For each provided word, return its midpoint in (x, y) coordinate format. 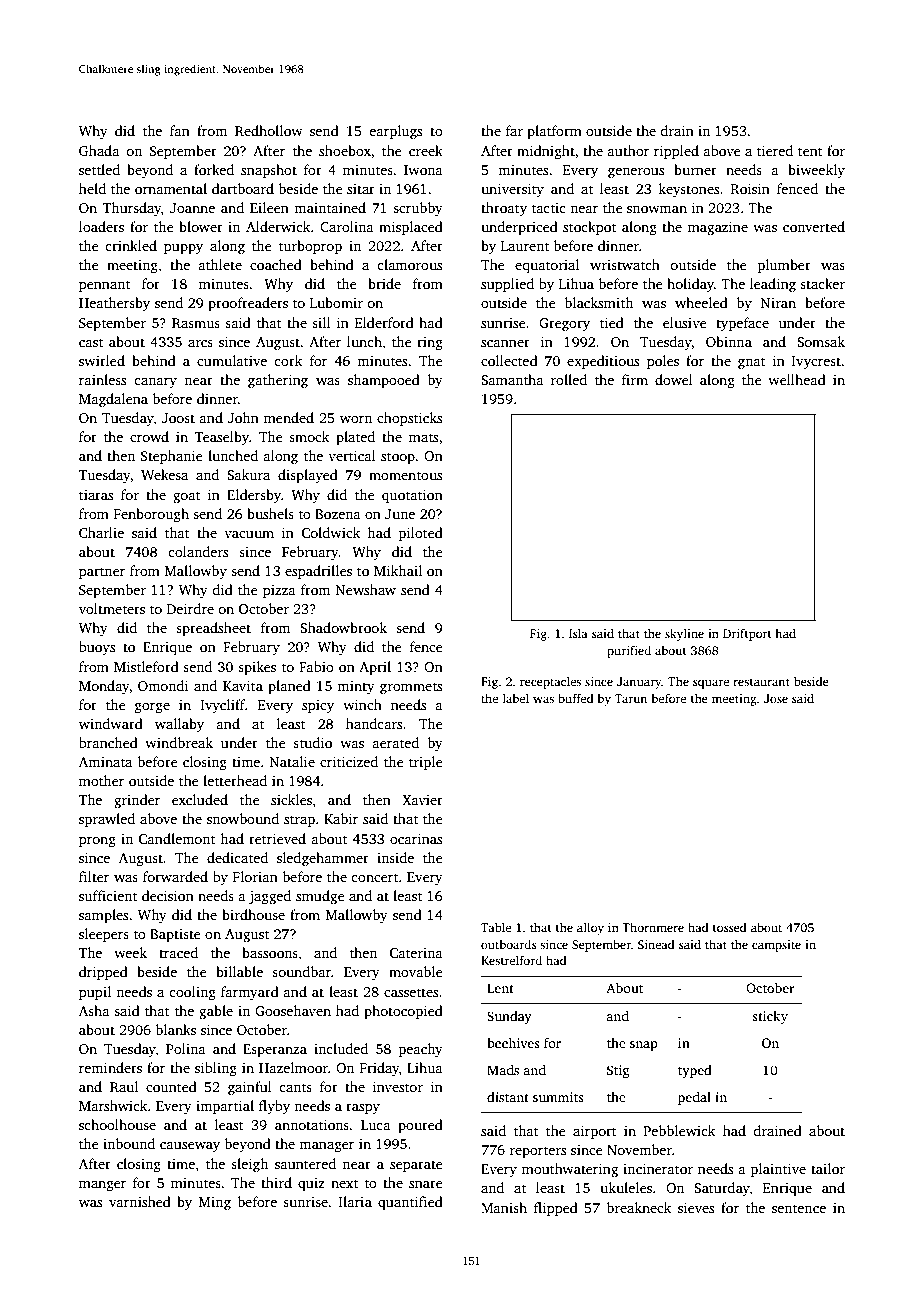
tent (810, 151)
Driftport (747, 634)
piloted (421, 534)
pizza (279, 591)
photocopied (403, 1012)
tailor (828, 1168)
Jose (776, 698)
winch (362, 704)
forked (214, 169)
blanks (176, 1029)
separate (416, 1166)
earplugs (395, 132)
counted (171, 1086)
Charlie (101, 532)
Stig (618, 1071)
